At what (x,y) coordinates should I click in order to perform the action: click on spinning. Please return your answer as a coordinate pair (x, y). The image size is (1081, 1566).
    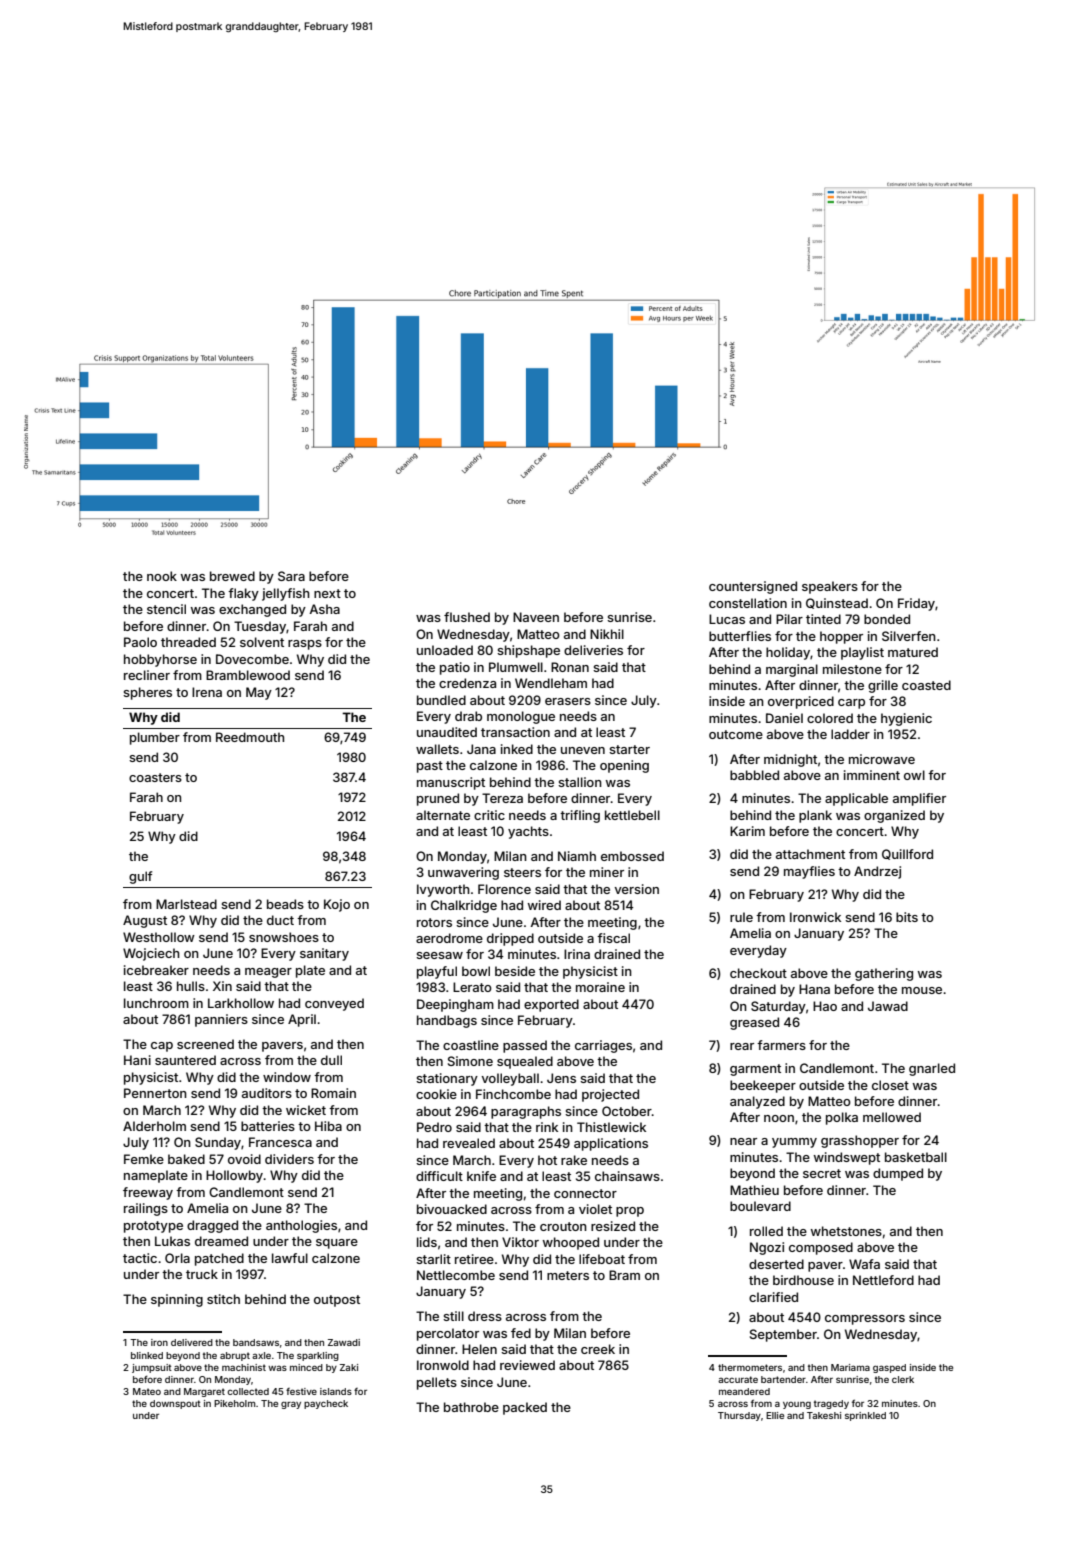
    Looking at the image, I should click on (177, 1300).
